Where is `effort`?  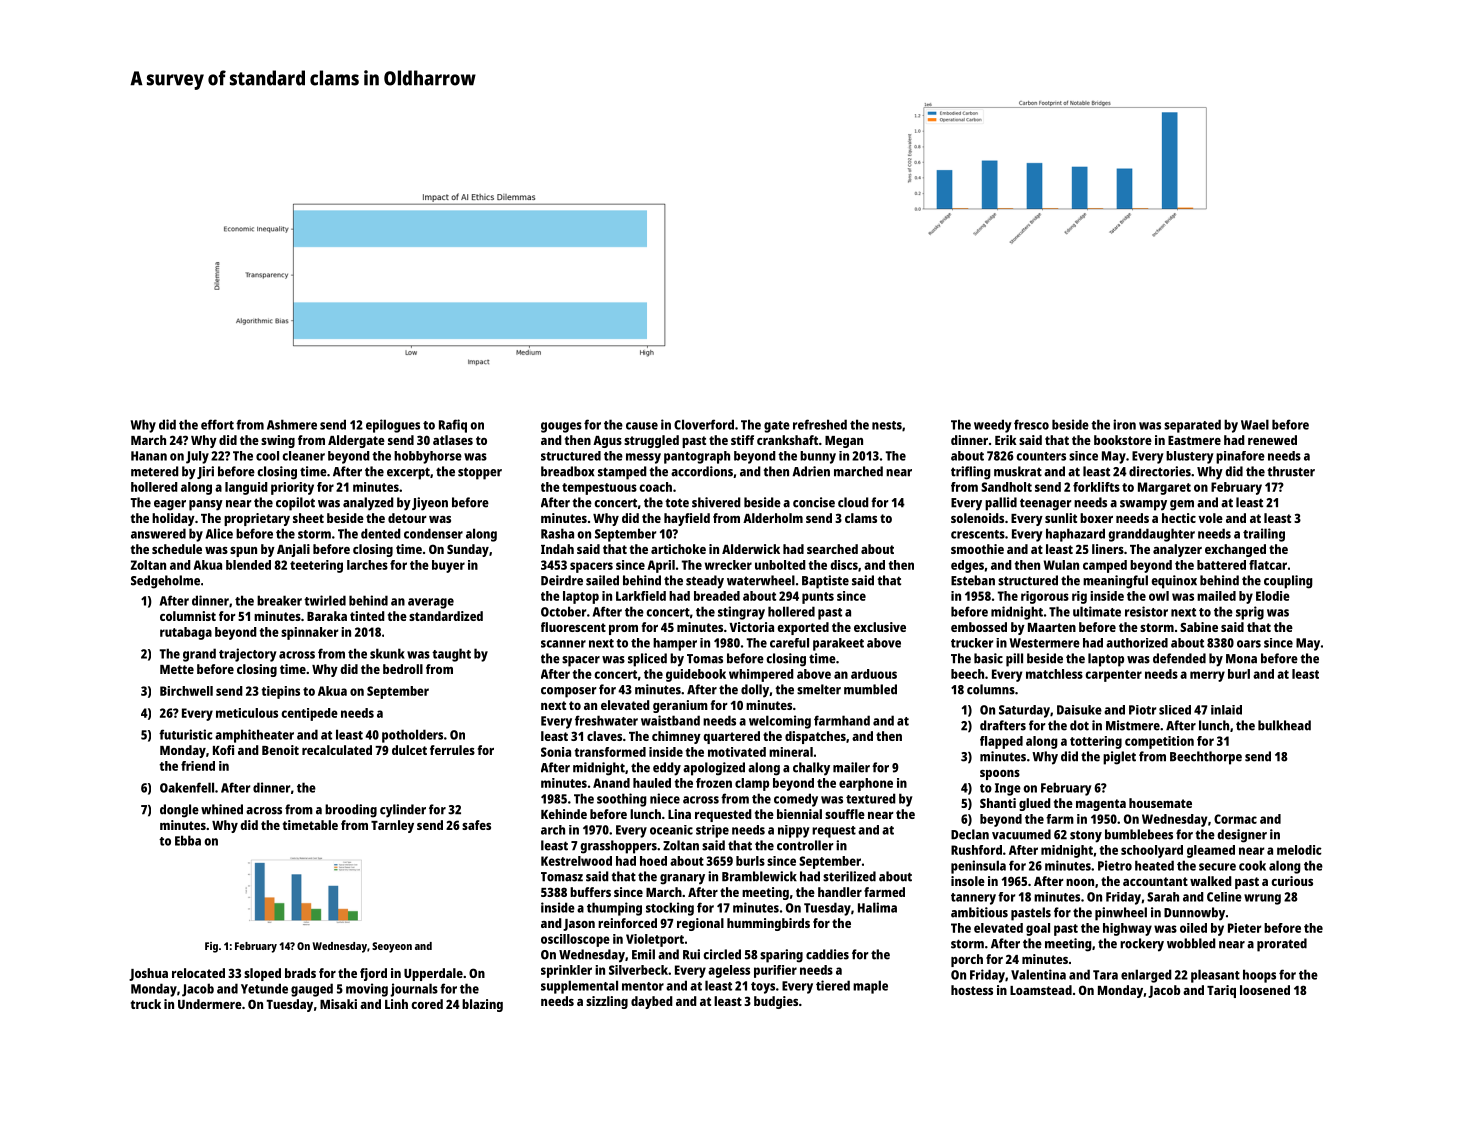 effort is located at coordinates (217, 424).
